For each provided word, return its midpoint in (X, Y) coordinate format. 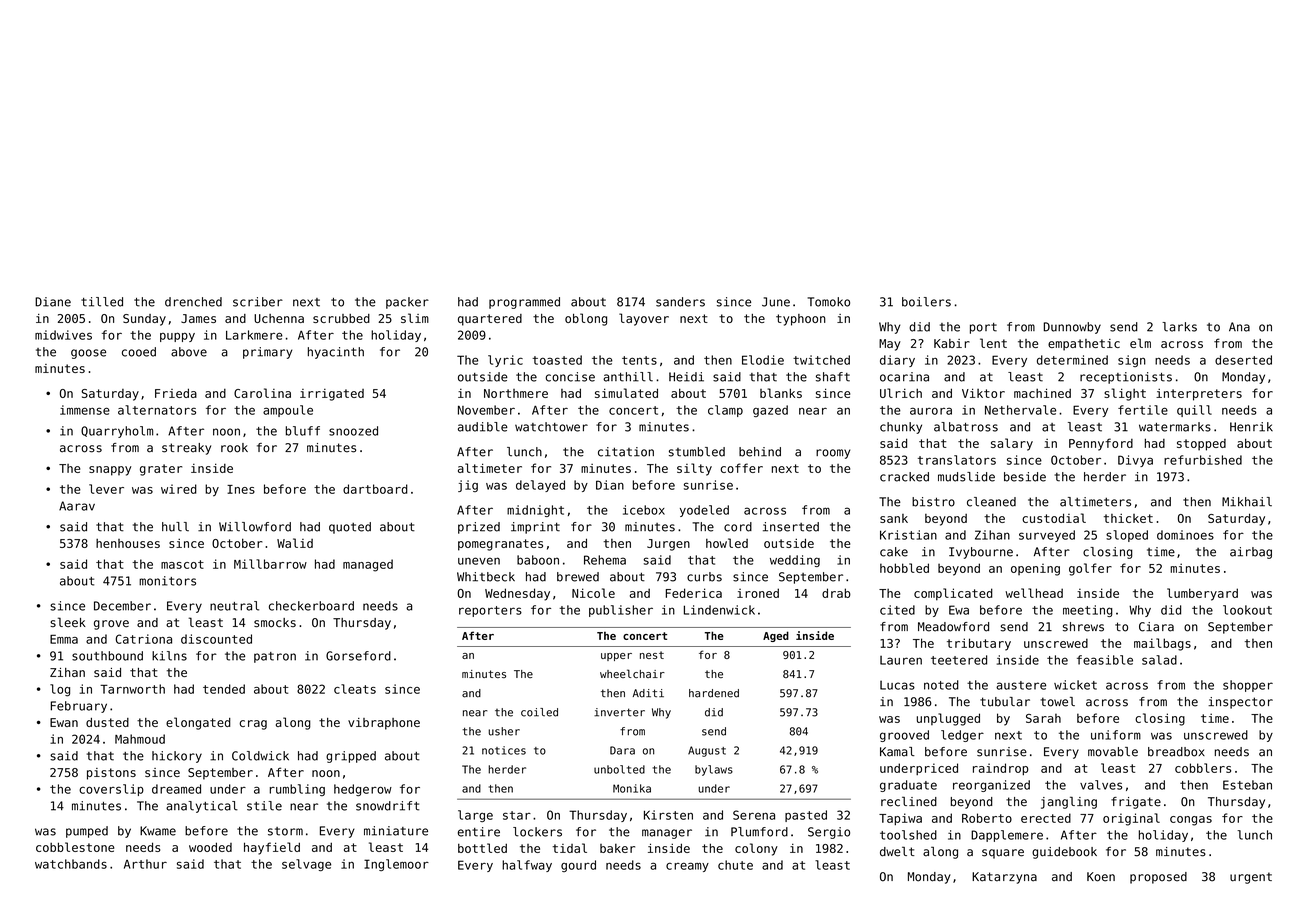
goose (88, 354)
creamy (687, 867)
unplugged (948, 719)
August (707, 751)
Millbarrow (270, 564)
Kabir (952, 343)
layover (644, 319)
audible (483, 427)
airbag (1251, 553)
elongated (198, 723)
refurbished (1203, 460)
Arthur (145, 864)
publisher (621, 611)
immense (85, 410)
